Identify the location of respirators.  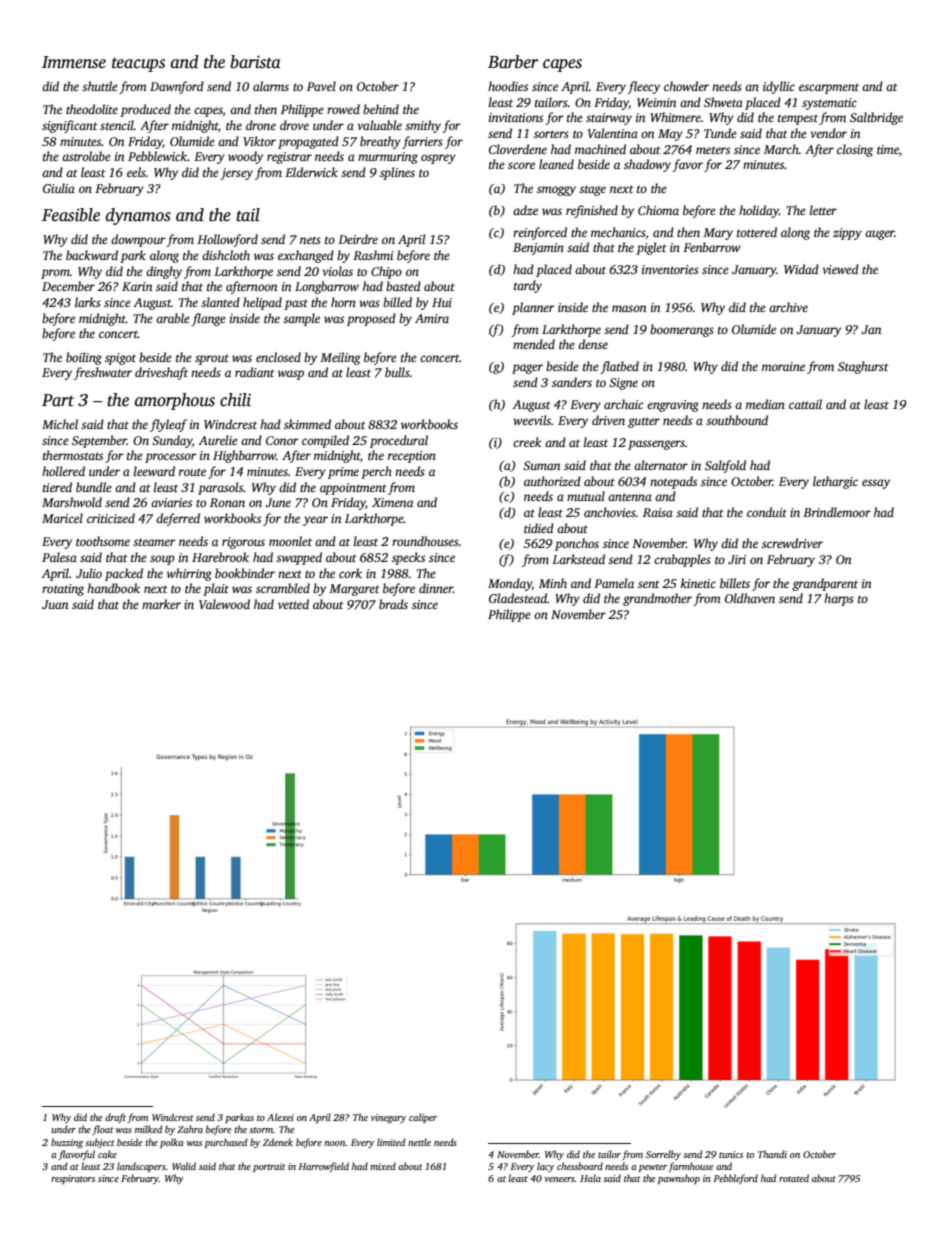
(73, 1179).
